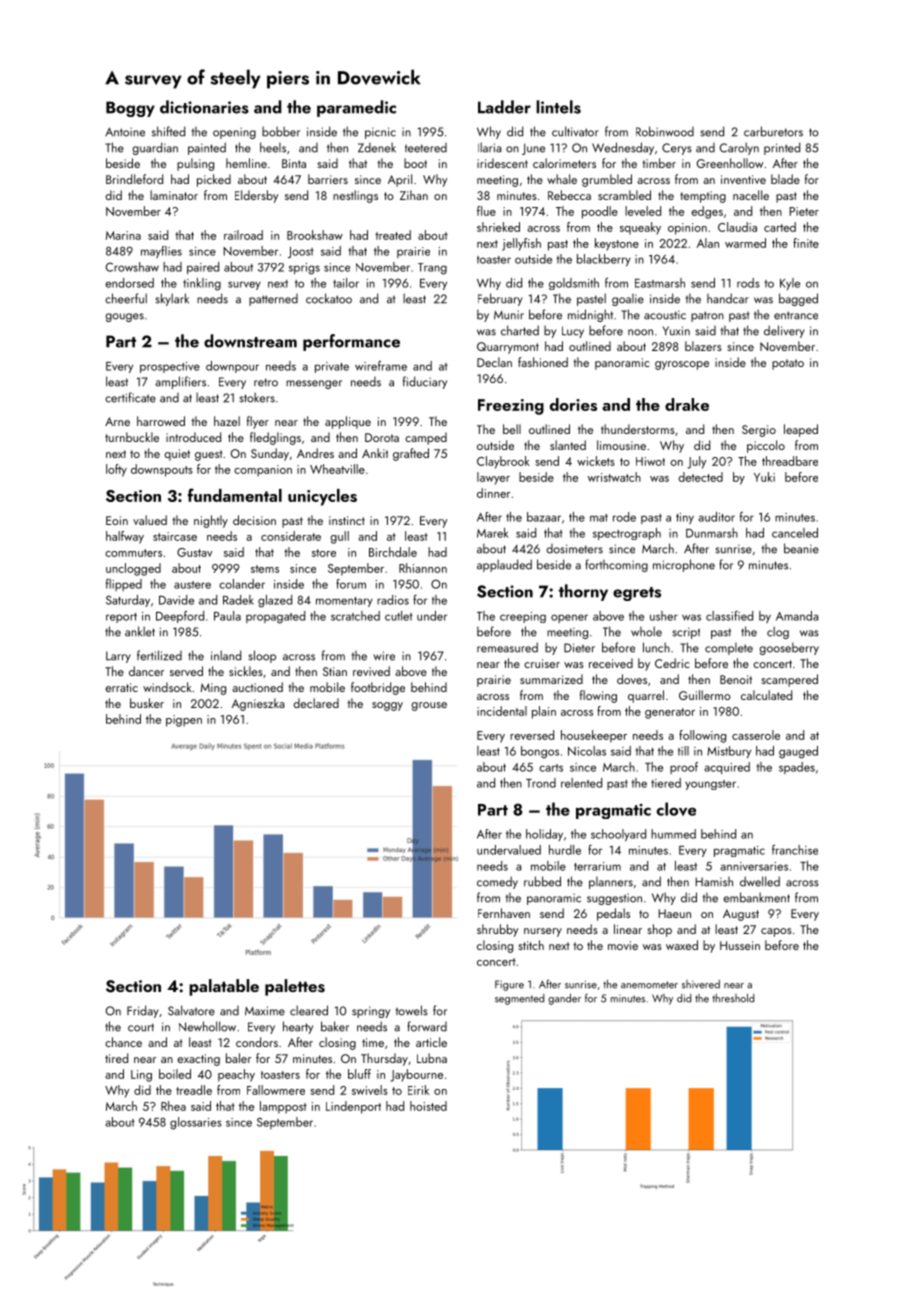 This screenshot has width=924, height=1308. I want to click on beanie, so click(801, 548).
